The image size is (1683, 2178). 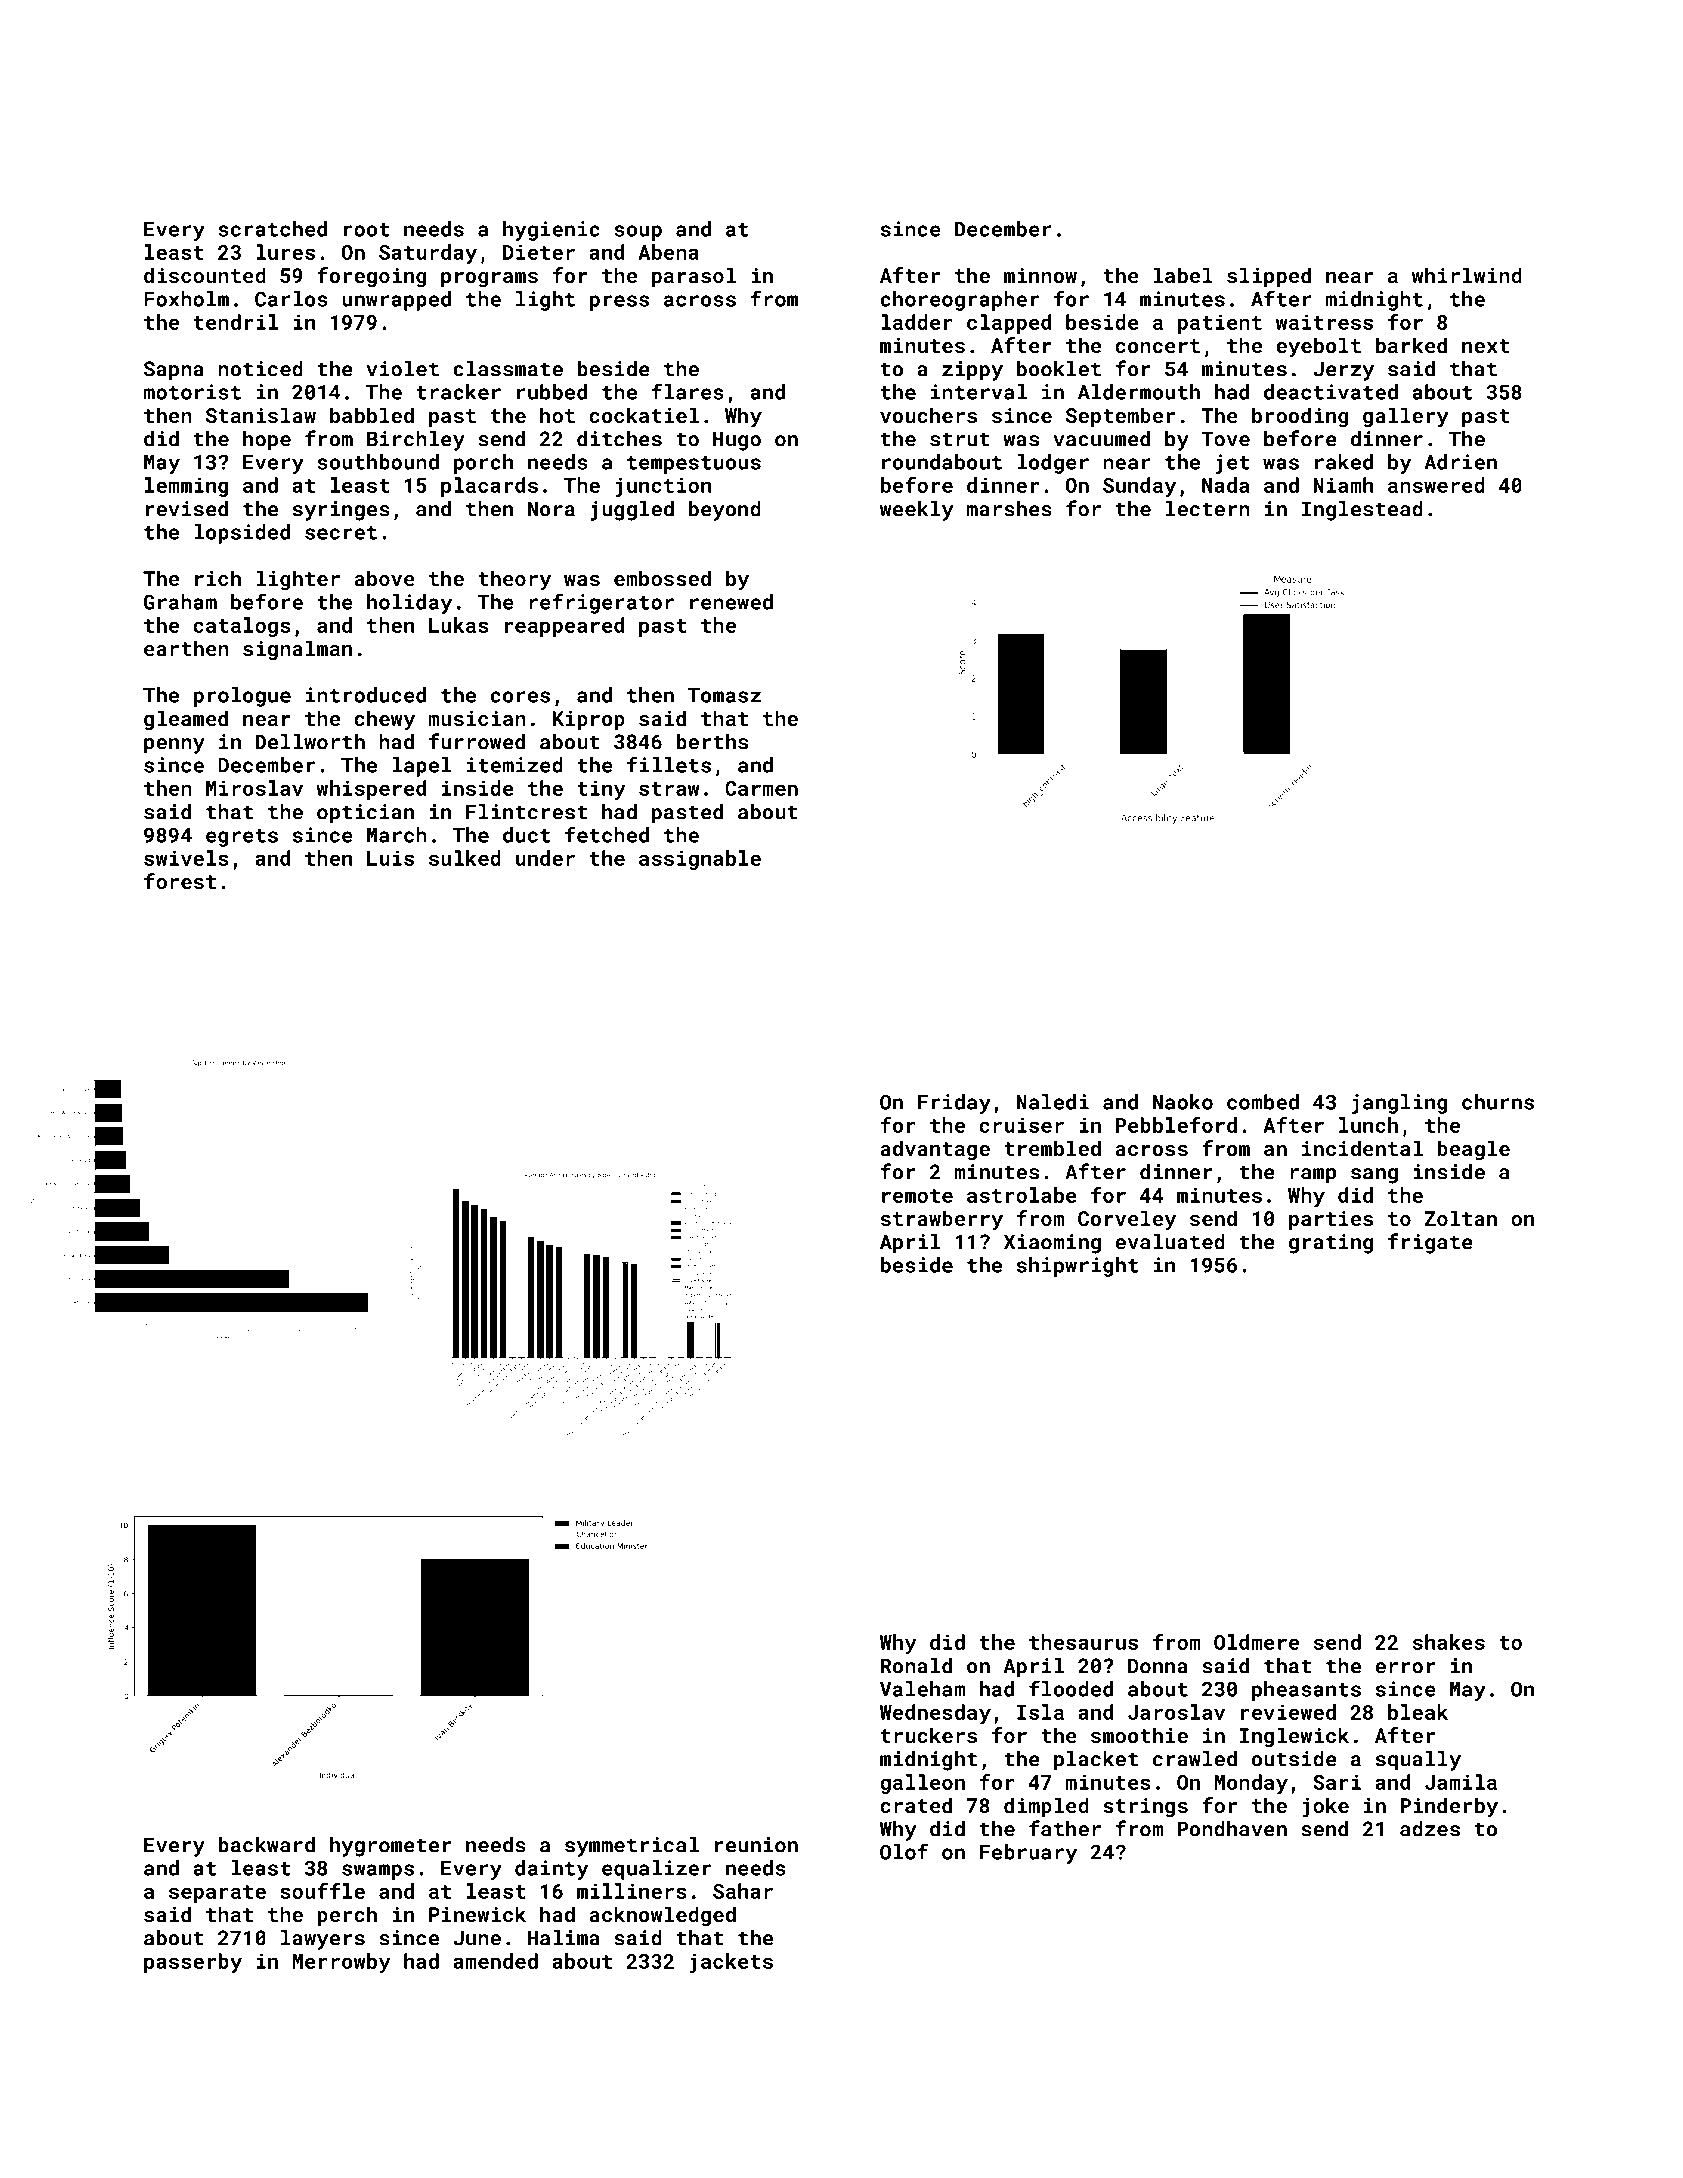 I want to click on syringes, so click(x=341, y=511).
